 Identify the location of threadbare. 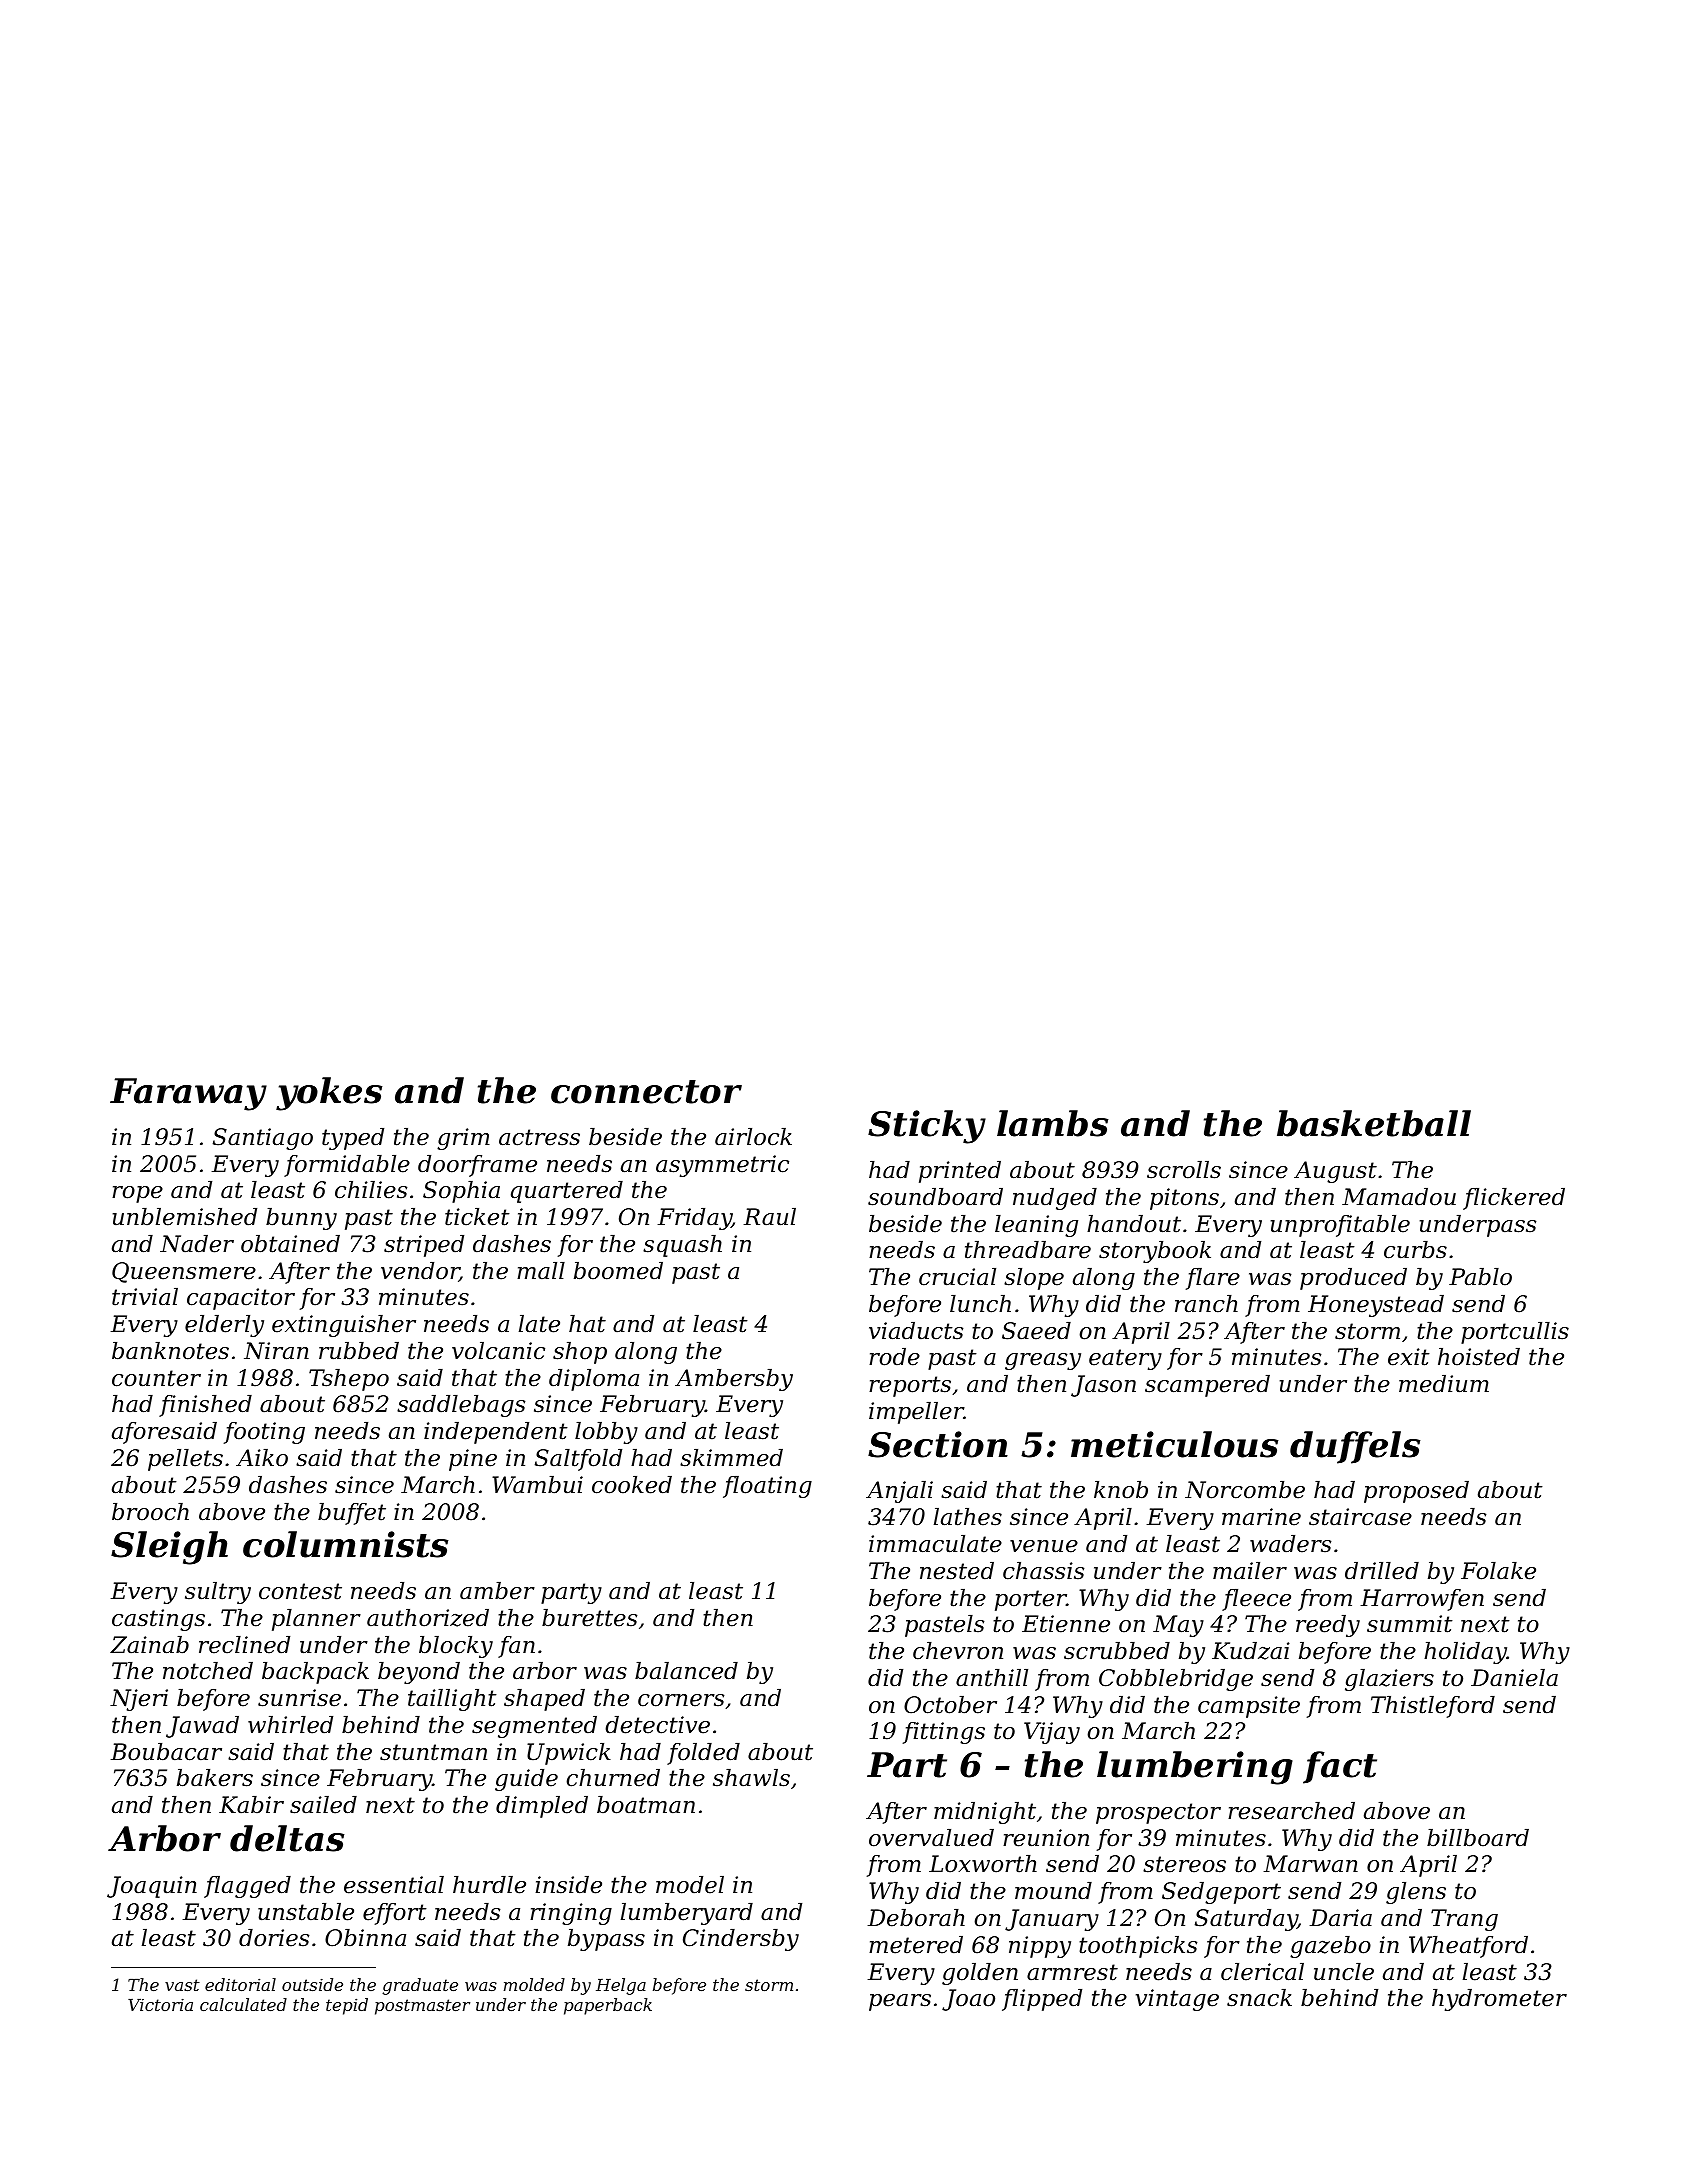
(1028, 1250).
